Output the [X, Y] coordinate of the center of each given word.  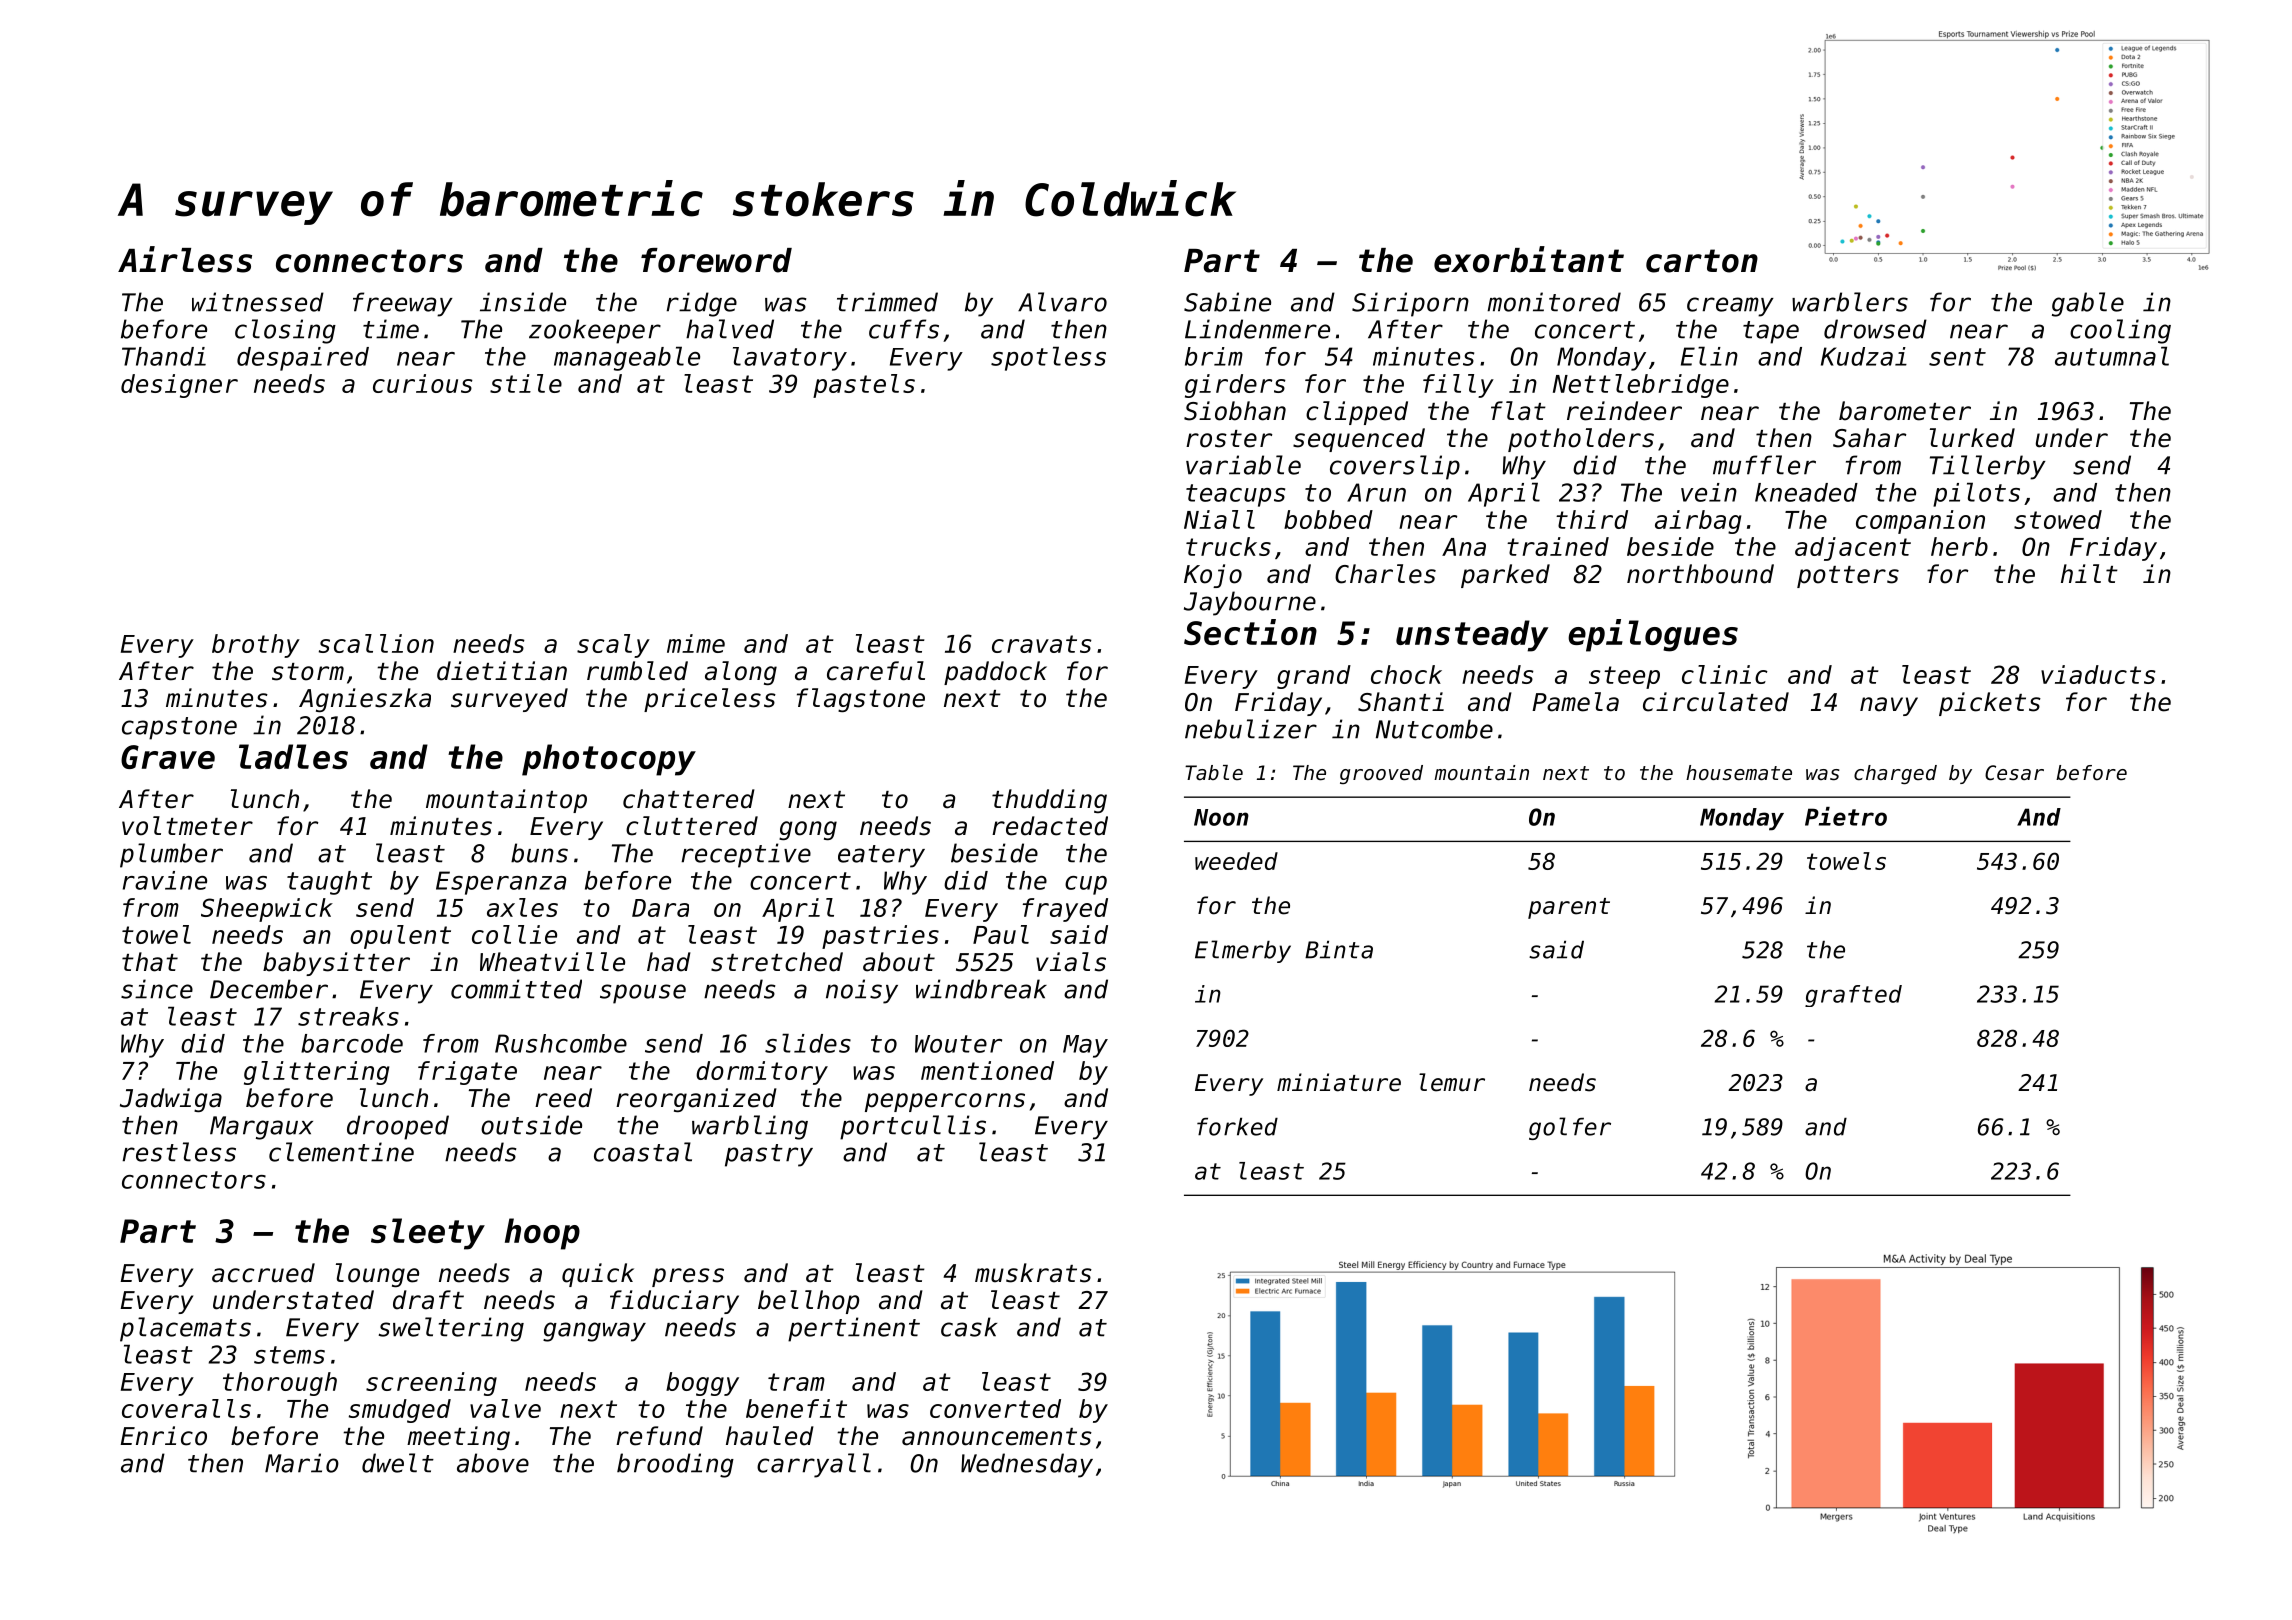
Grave [168, 757]
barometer [1905, 411]
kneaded [1806, 492]
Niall [1219, 519]
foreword [716, 260]
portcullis [913, 1127]
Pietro [1846, 816]
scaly [613, 646]
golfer [1570, 1128]
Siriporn [1410, 304]
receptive [746, 855]
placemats [185, 1329]
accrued [263, 1273]
